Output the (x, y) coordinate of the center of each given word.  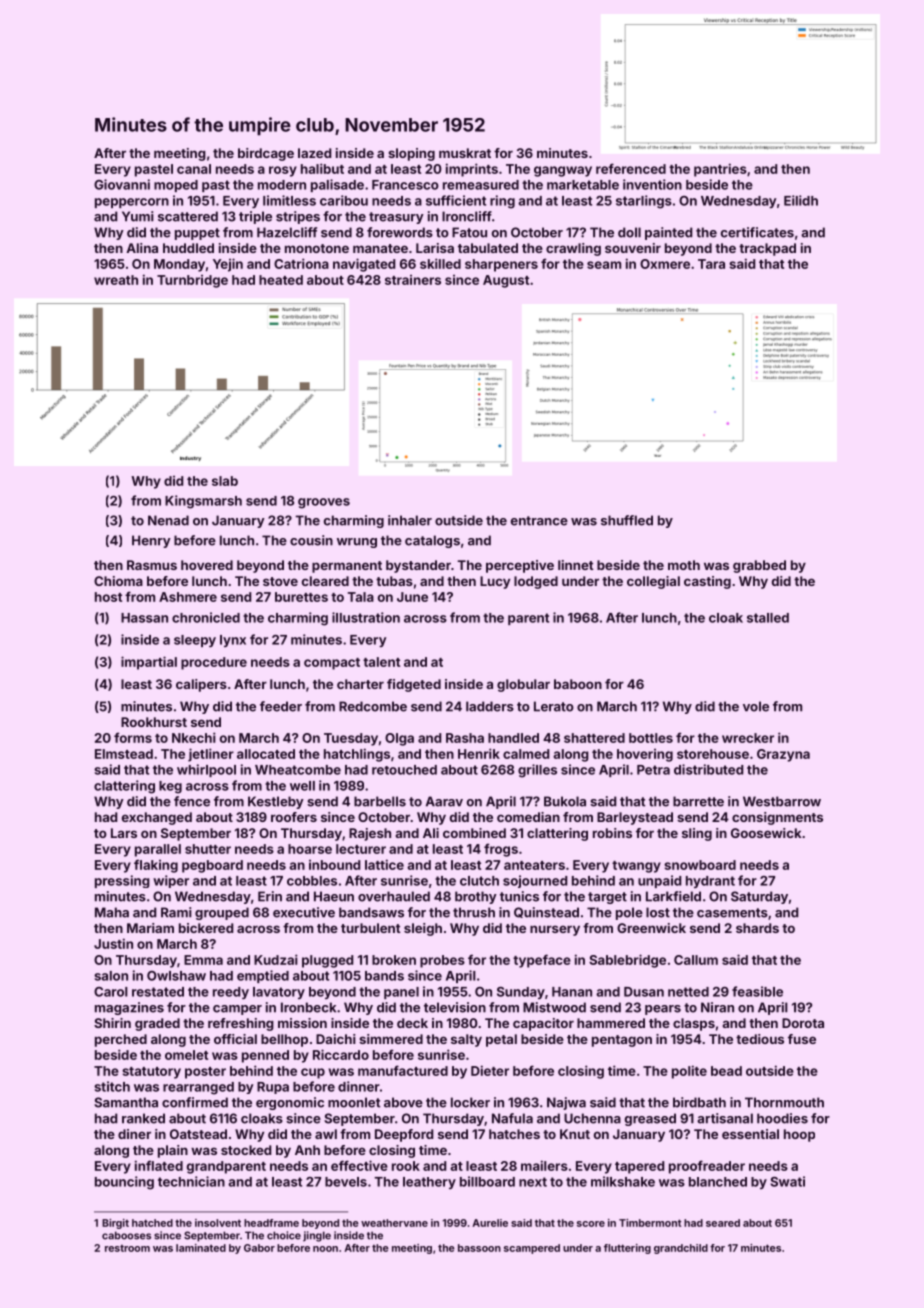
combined (474, 833)
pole (629, 913)
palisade (337, 185)
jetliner (211, 755)
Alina (142, 248)
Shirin (112, 1023)
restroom (127, 1248)
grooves (324, 503)
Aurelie (490, 1223)
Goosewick (766, 833)
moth (684, 565)
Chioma (118, 581)
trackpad (767, 249)
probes (442, 961)
